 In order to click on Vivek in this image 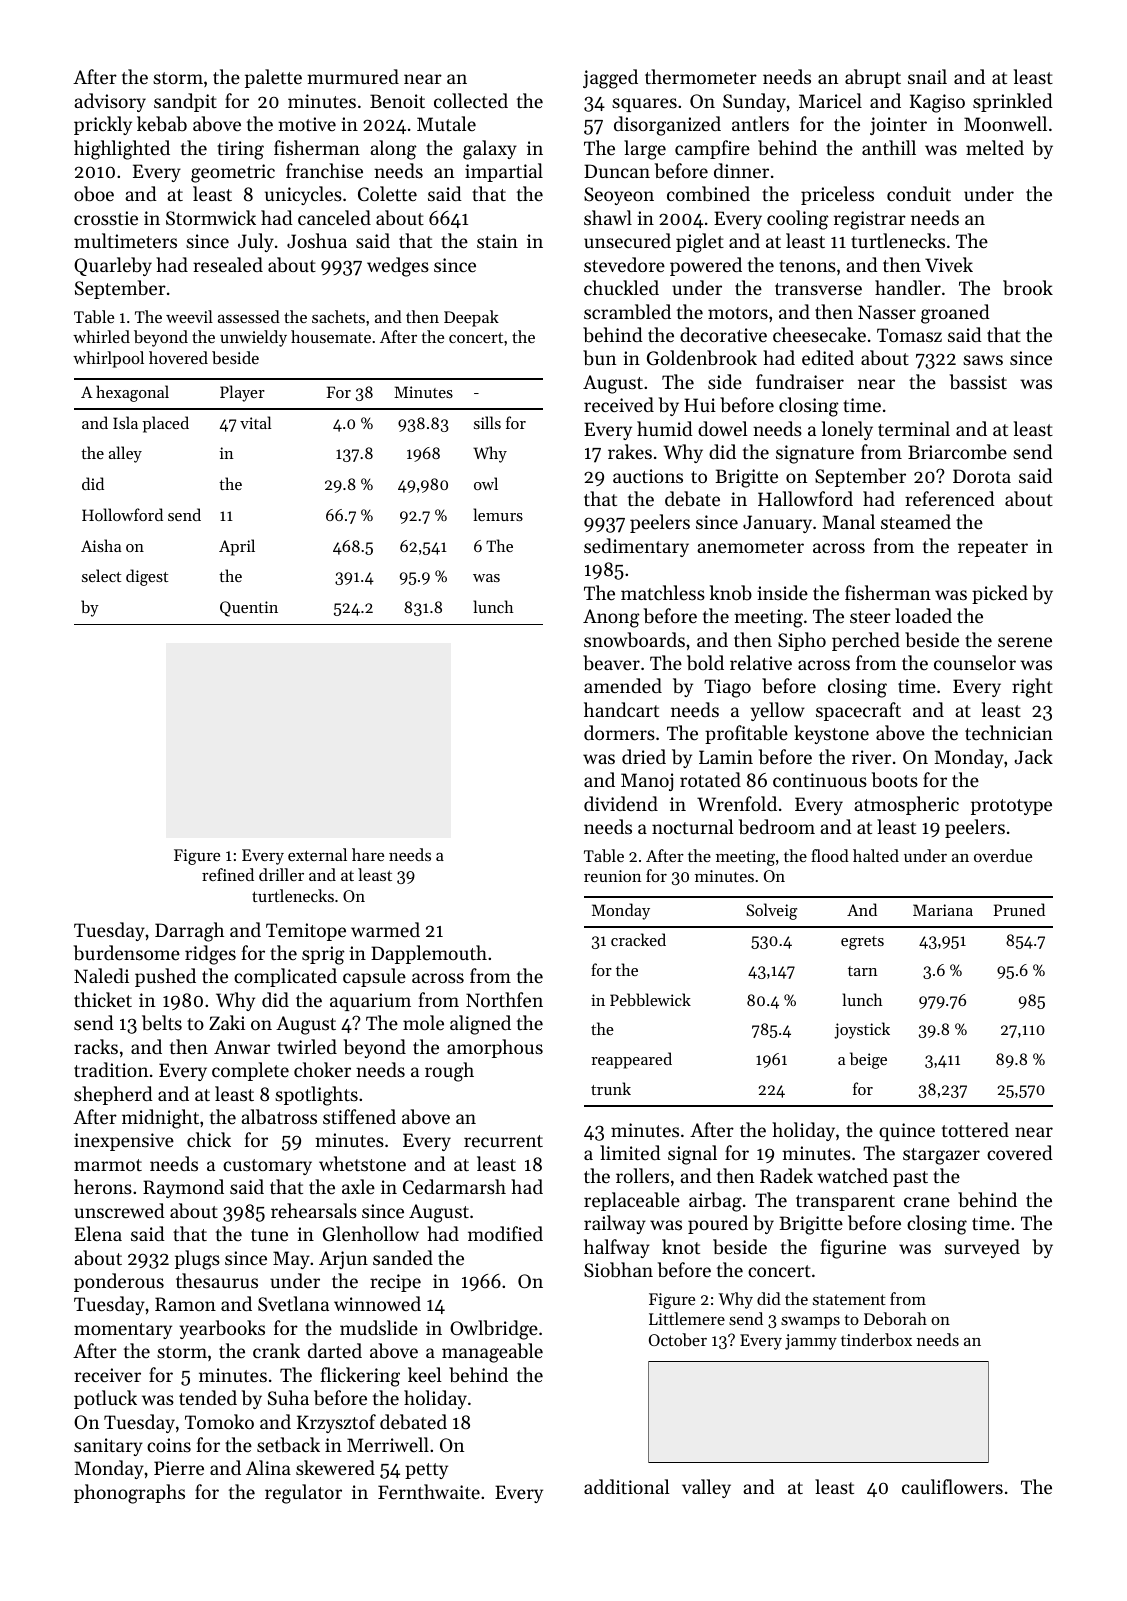, I will do `click(949, 264)`.
